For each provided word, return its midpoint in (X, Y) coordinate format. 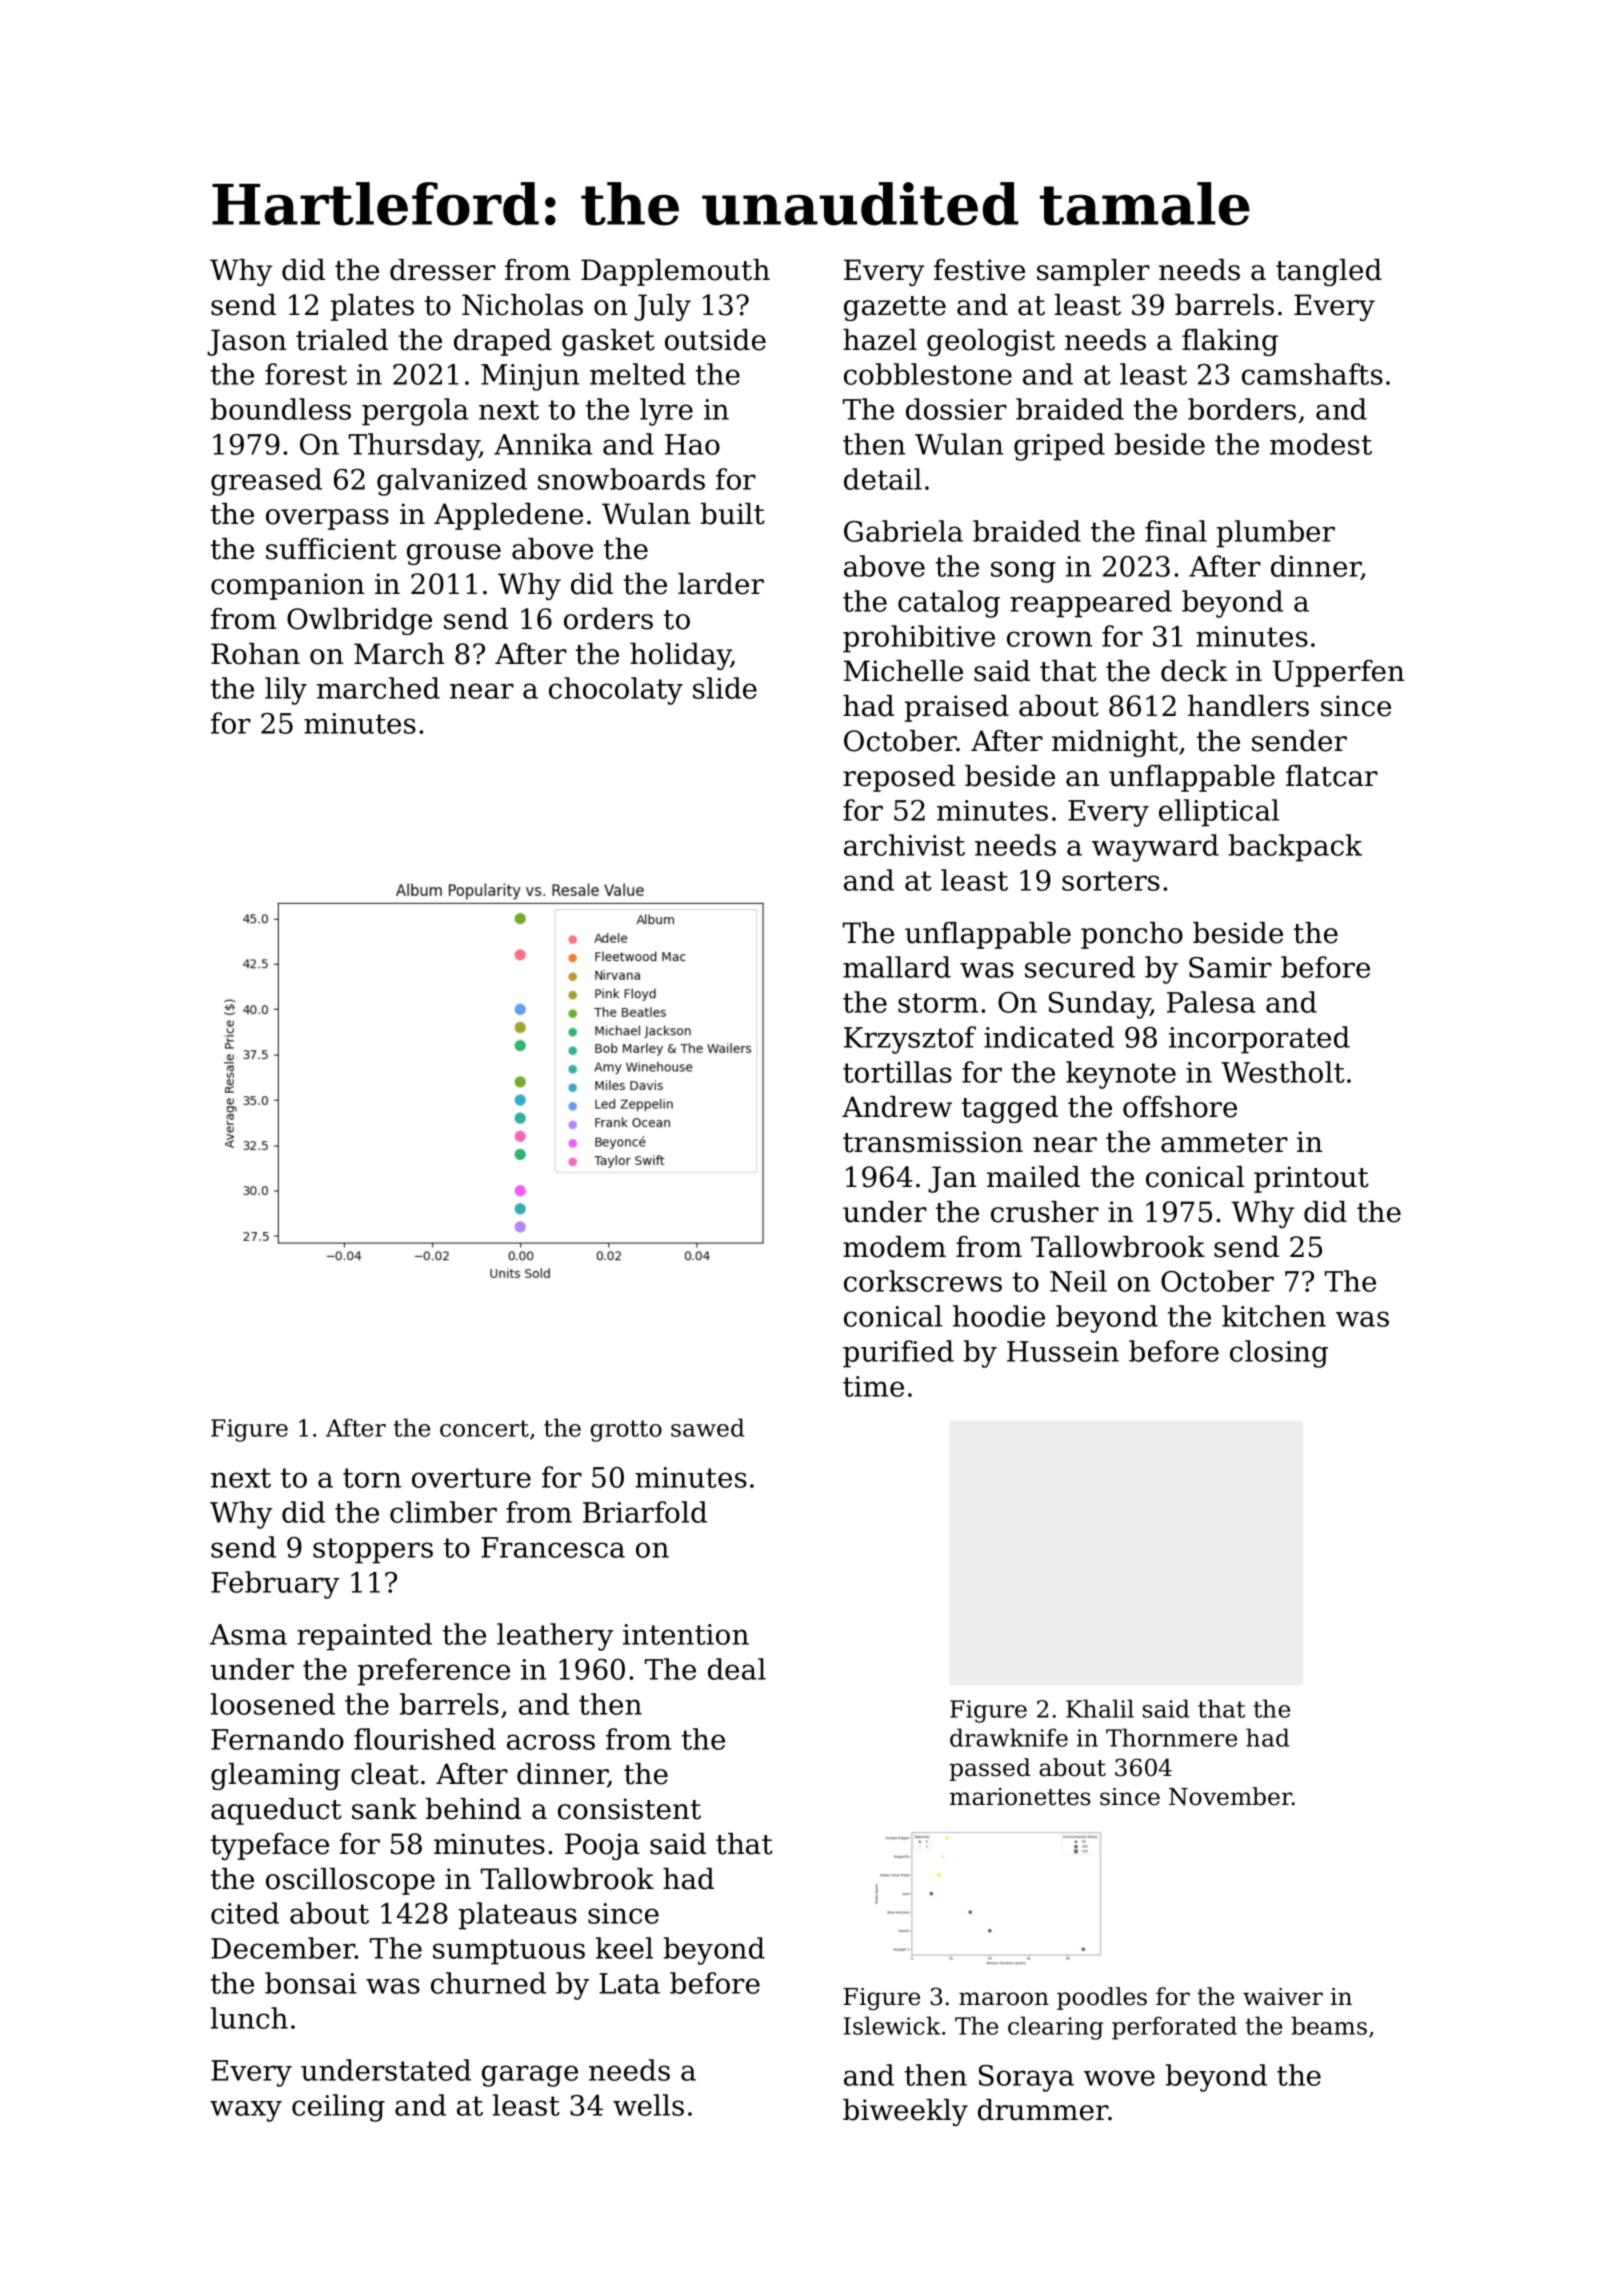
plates (372, 307)
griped (1059, 447)
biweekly (905, 2112)
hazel (880, 340)
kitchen (1274, 1316)
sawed (707, 1427)
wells (648, 2105)
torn (372, 1478)
